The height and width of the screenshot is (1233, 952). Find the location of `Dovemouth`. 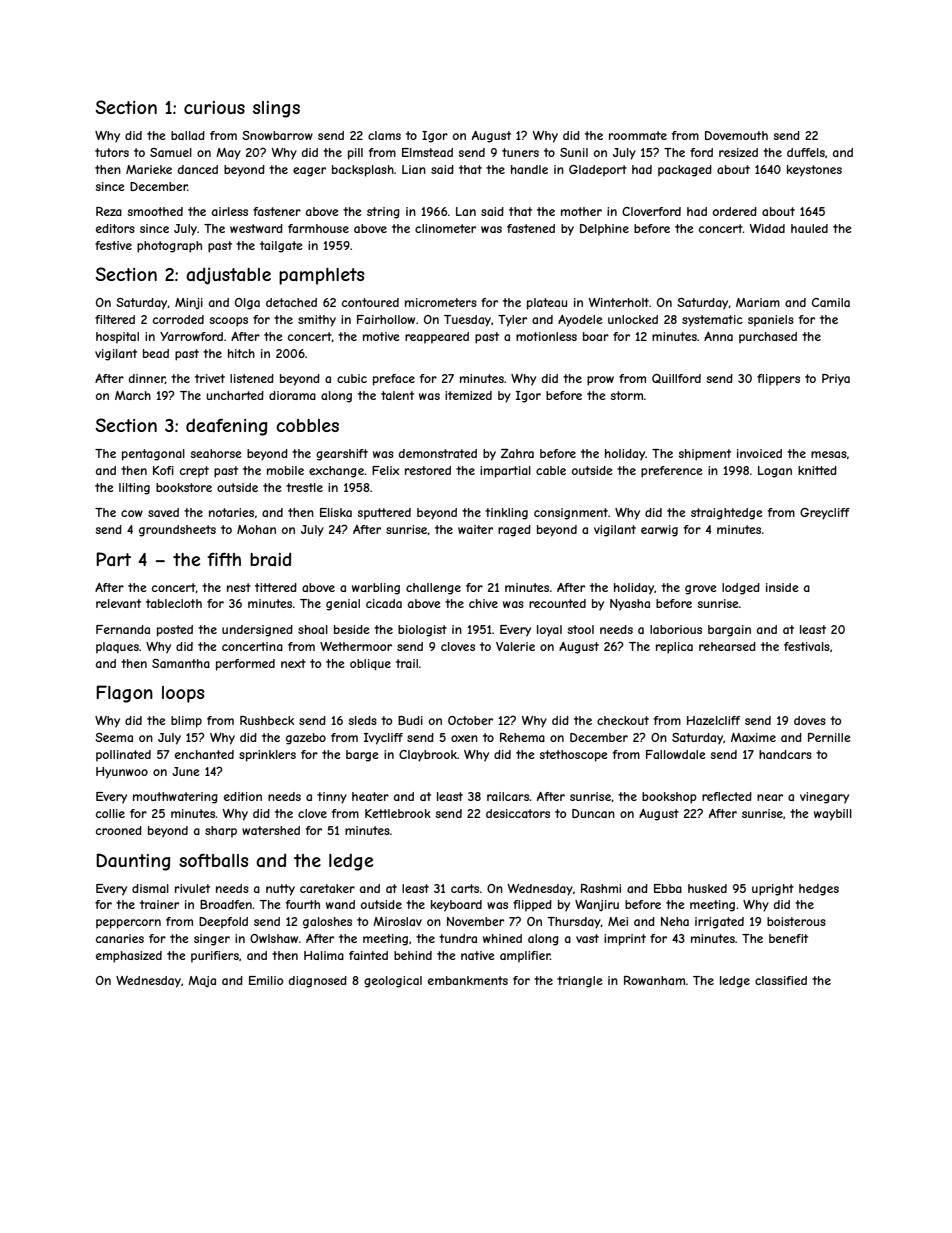

Dovemouth is located at coordinates (736, 135).
